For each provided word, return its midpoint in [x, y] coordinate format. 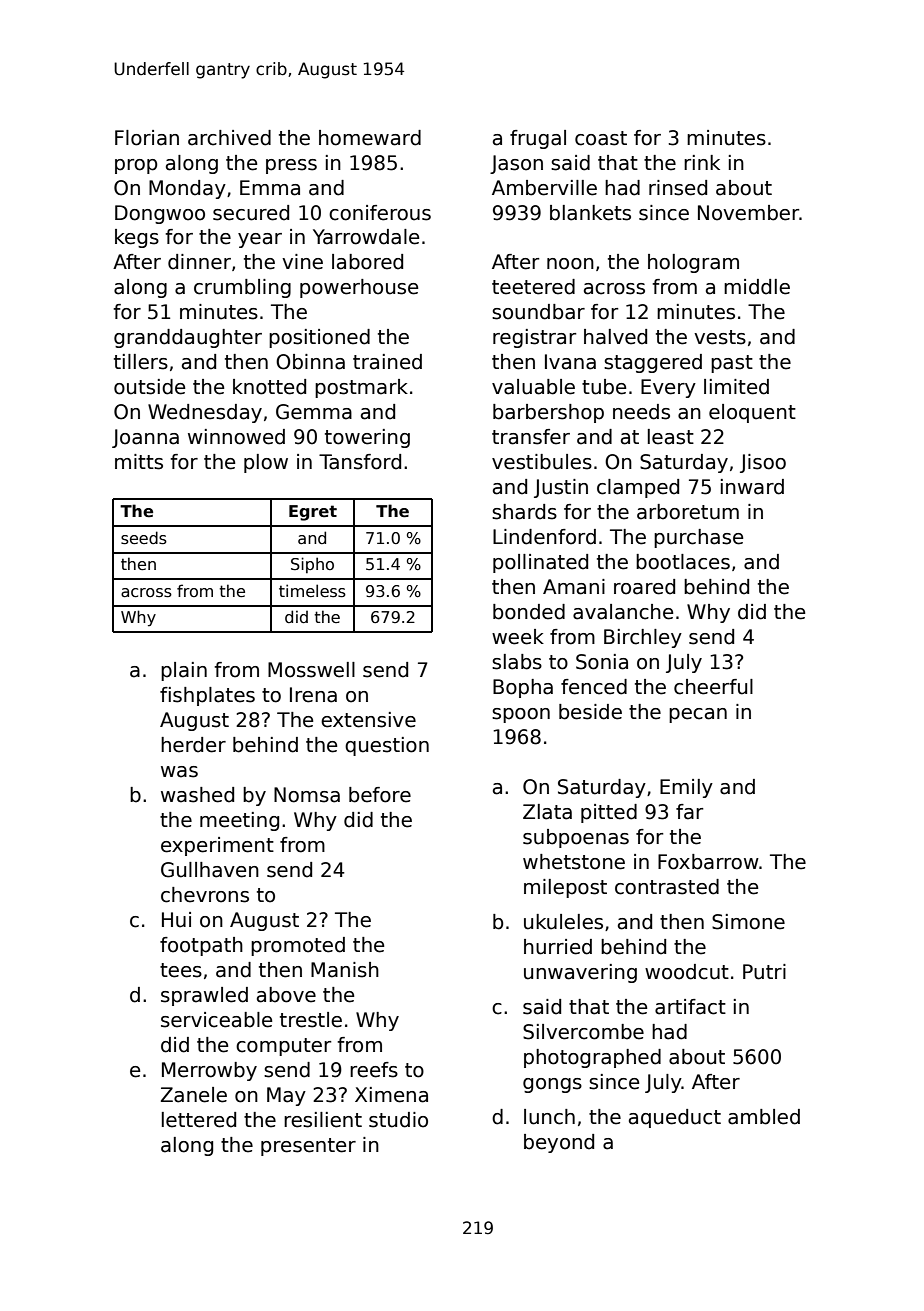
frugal [538, 139]
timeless [312, 591]
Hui [176, 920]
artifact [690, 1007]
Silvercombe [583, 1032]
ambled [764, 1117]
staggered [653, 363]
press [291, 166]
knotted [269, 387]
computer [283, 1047]
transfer [531, 437]
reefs [374, 1070]
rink [702, 162]
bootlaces [683, 562]
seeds [144, 538]
